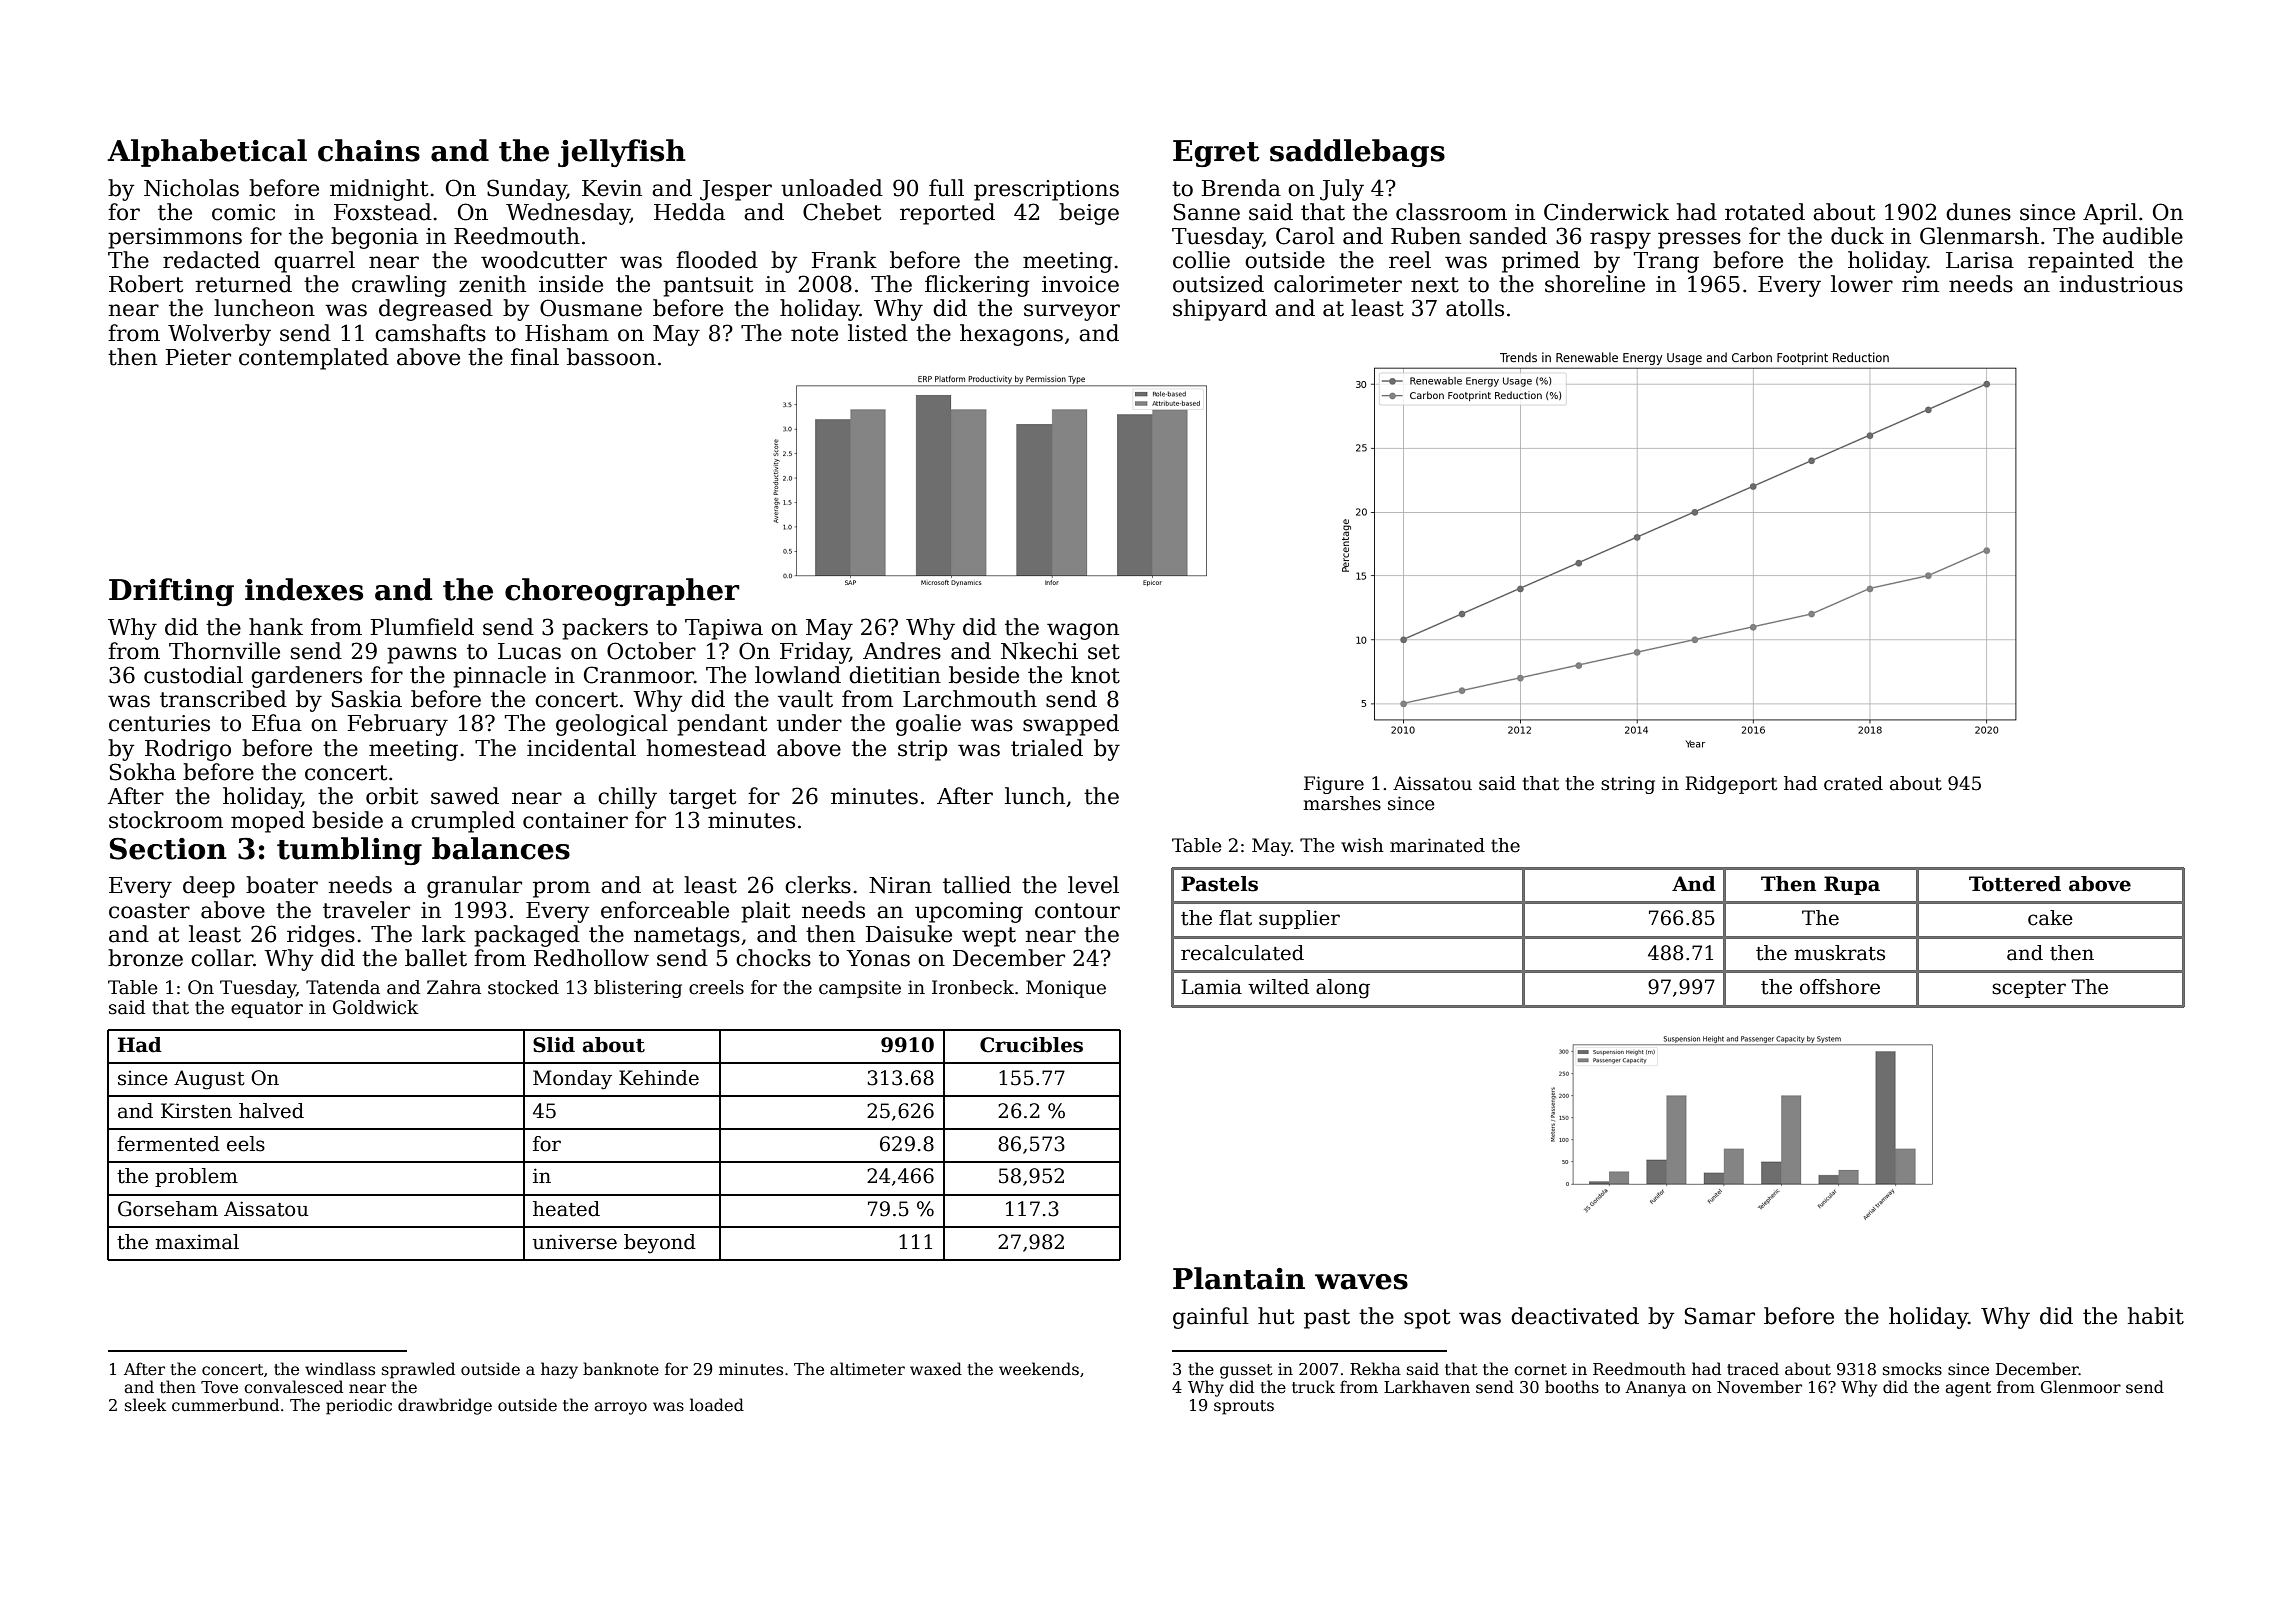 The width and height of the document is (2292, 1620). Describe the element at coordinates (1753, 1369) in the document. I see `traced` at that location.
